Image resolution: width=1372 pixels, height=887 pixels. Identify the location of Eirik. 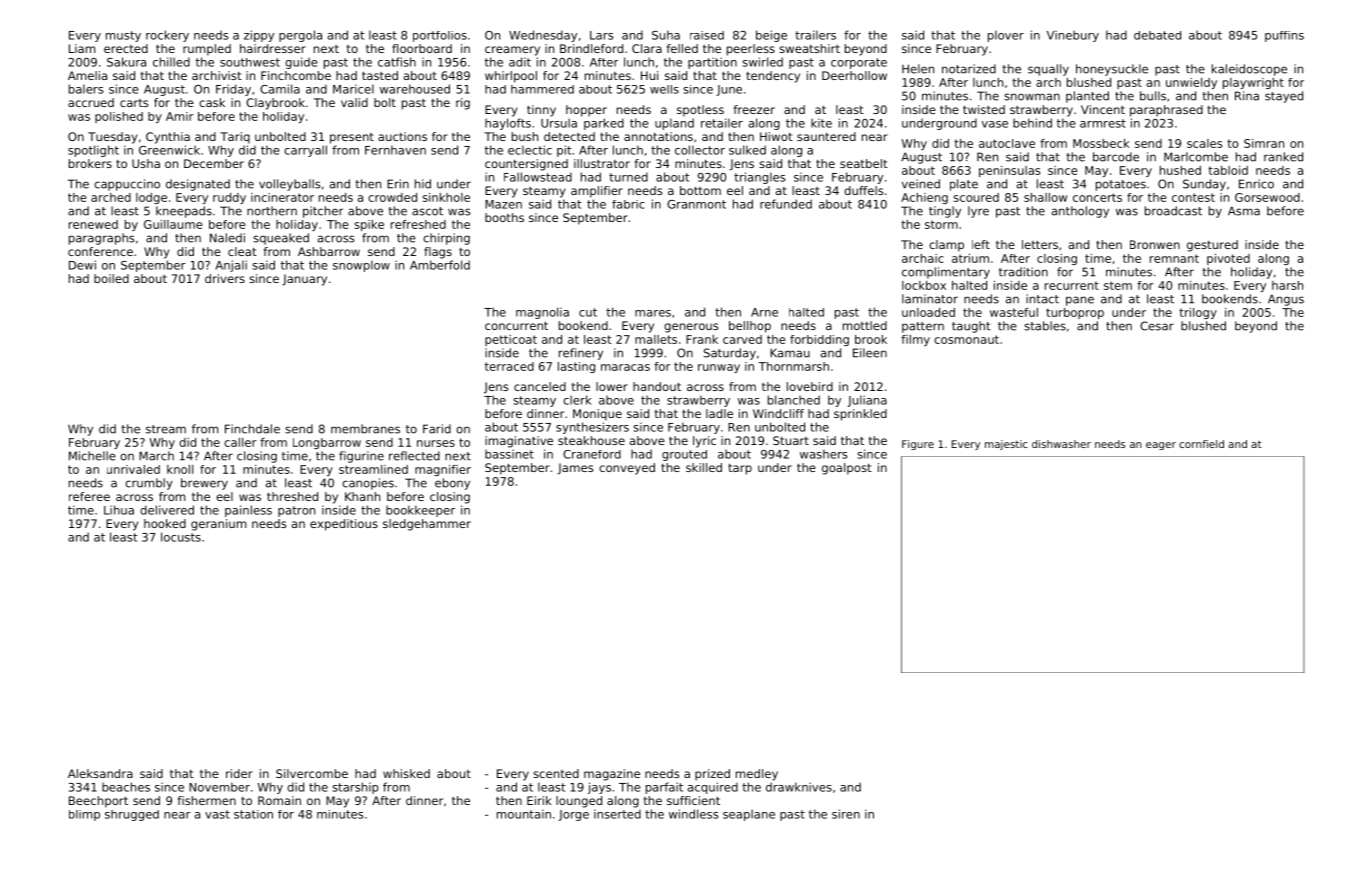
(539, 800).
